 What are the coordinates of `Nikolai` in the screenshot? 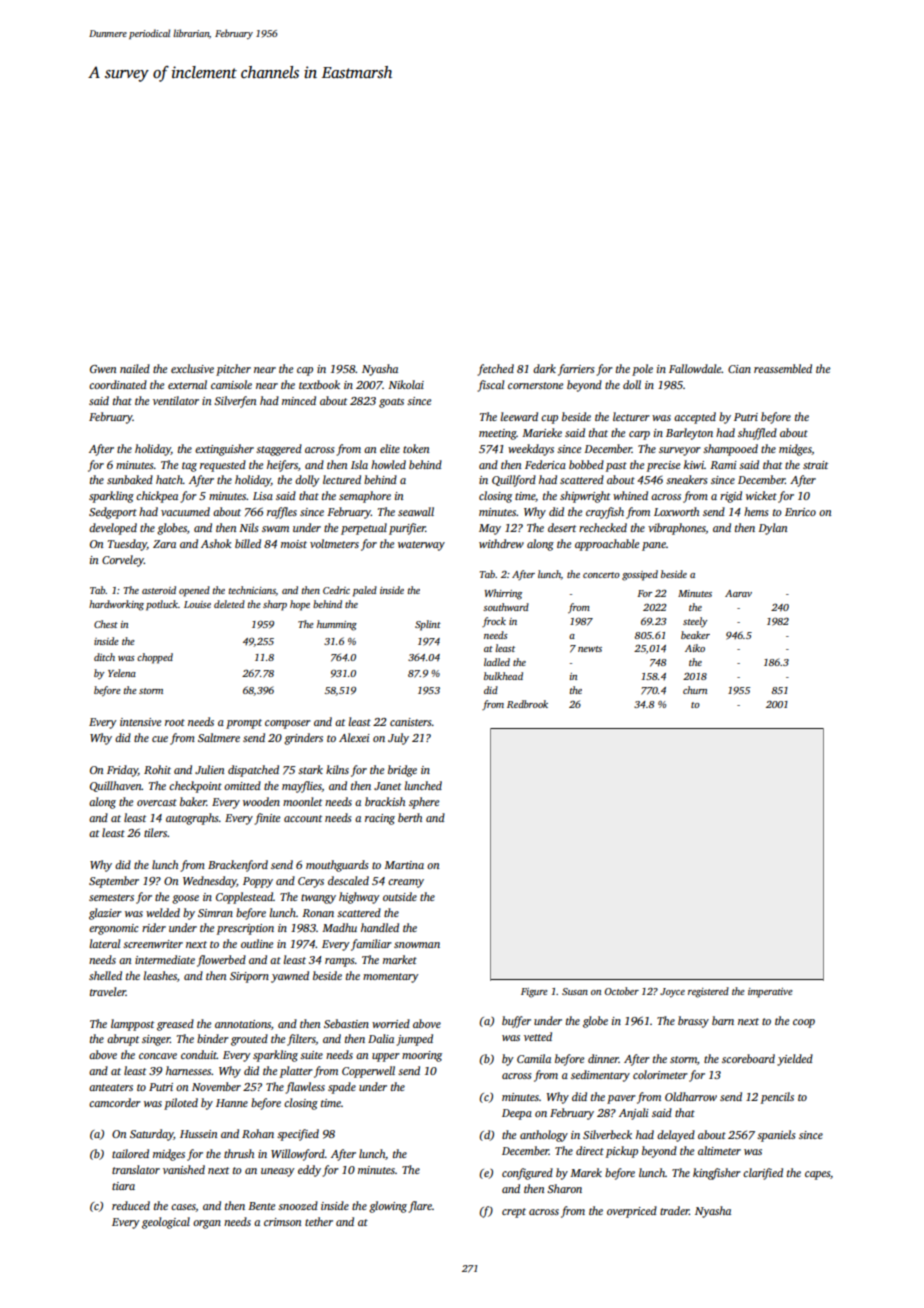 It's located at (406, 384).
